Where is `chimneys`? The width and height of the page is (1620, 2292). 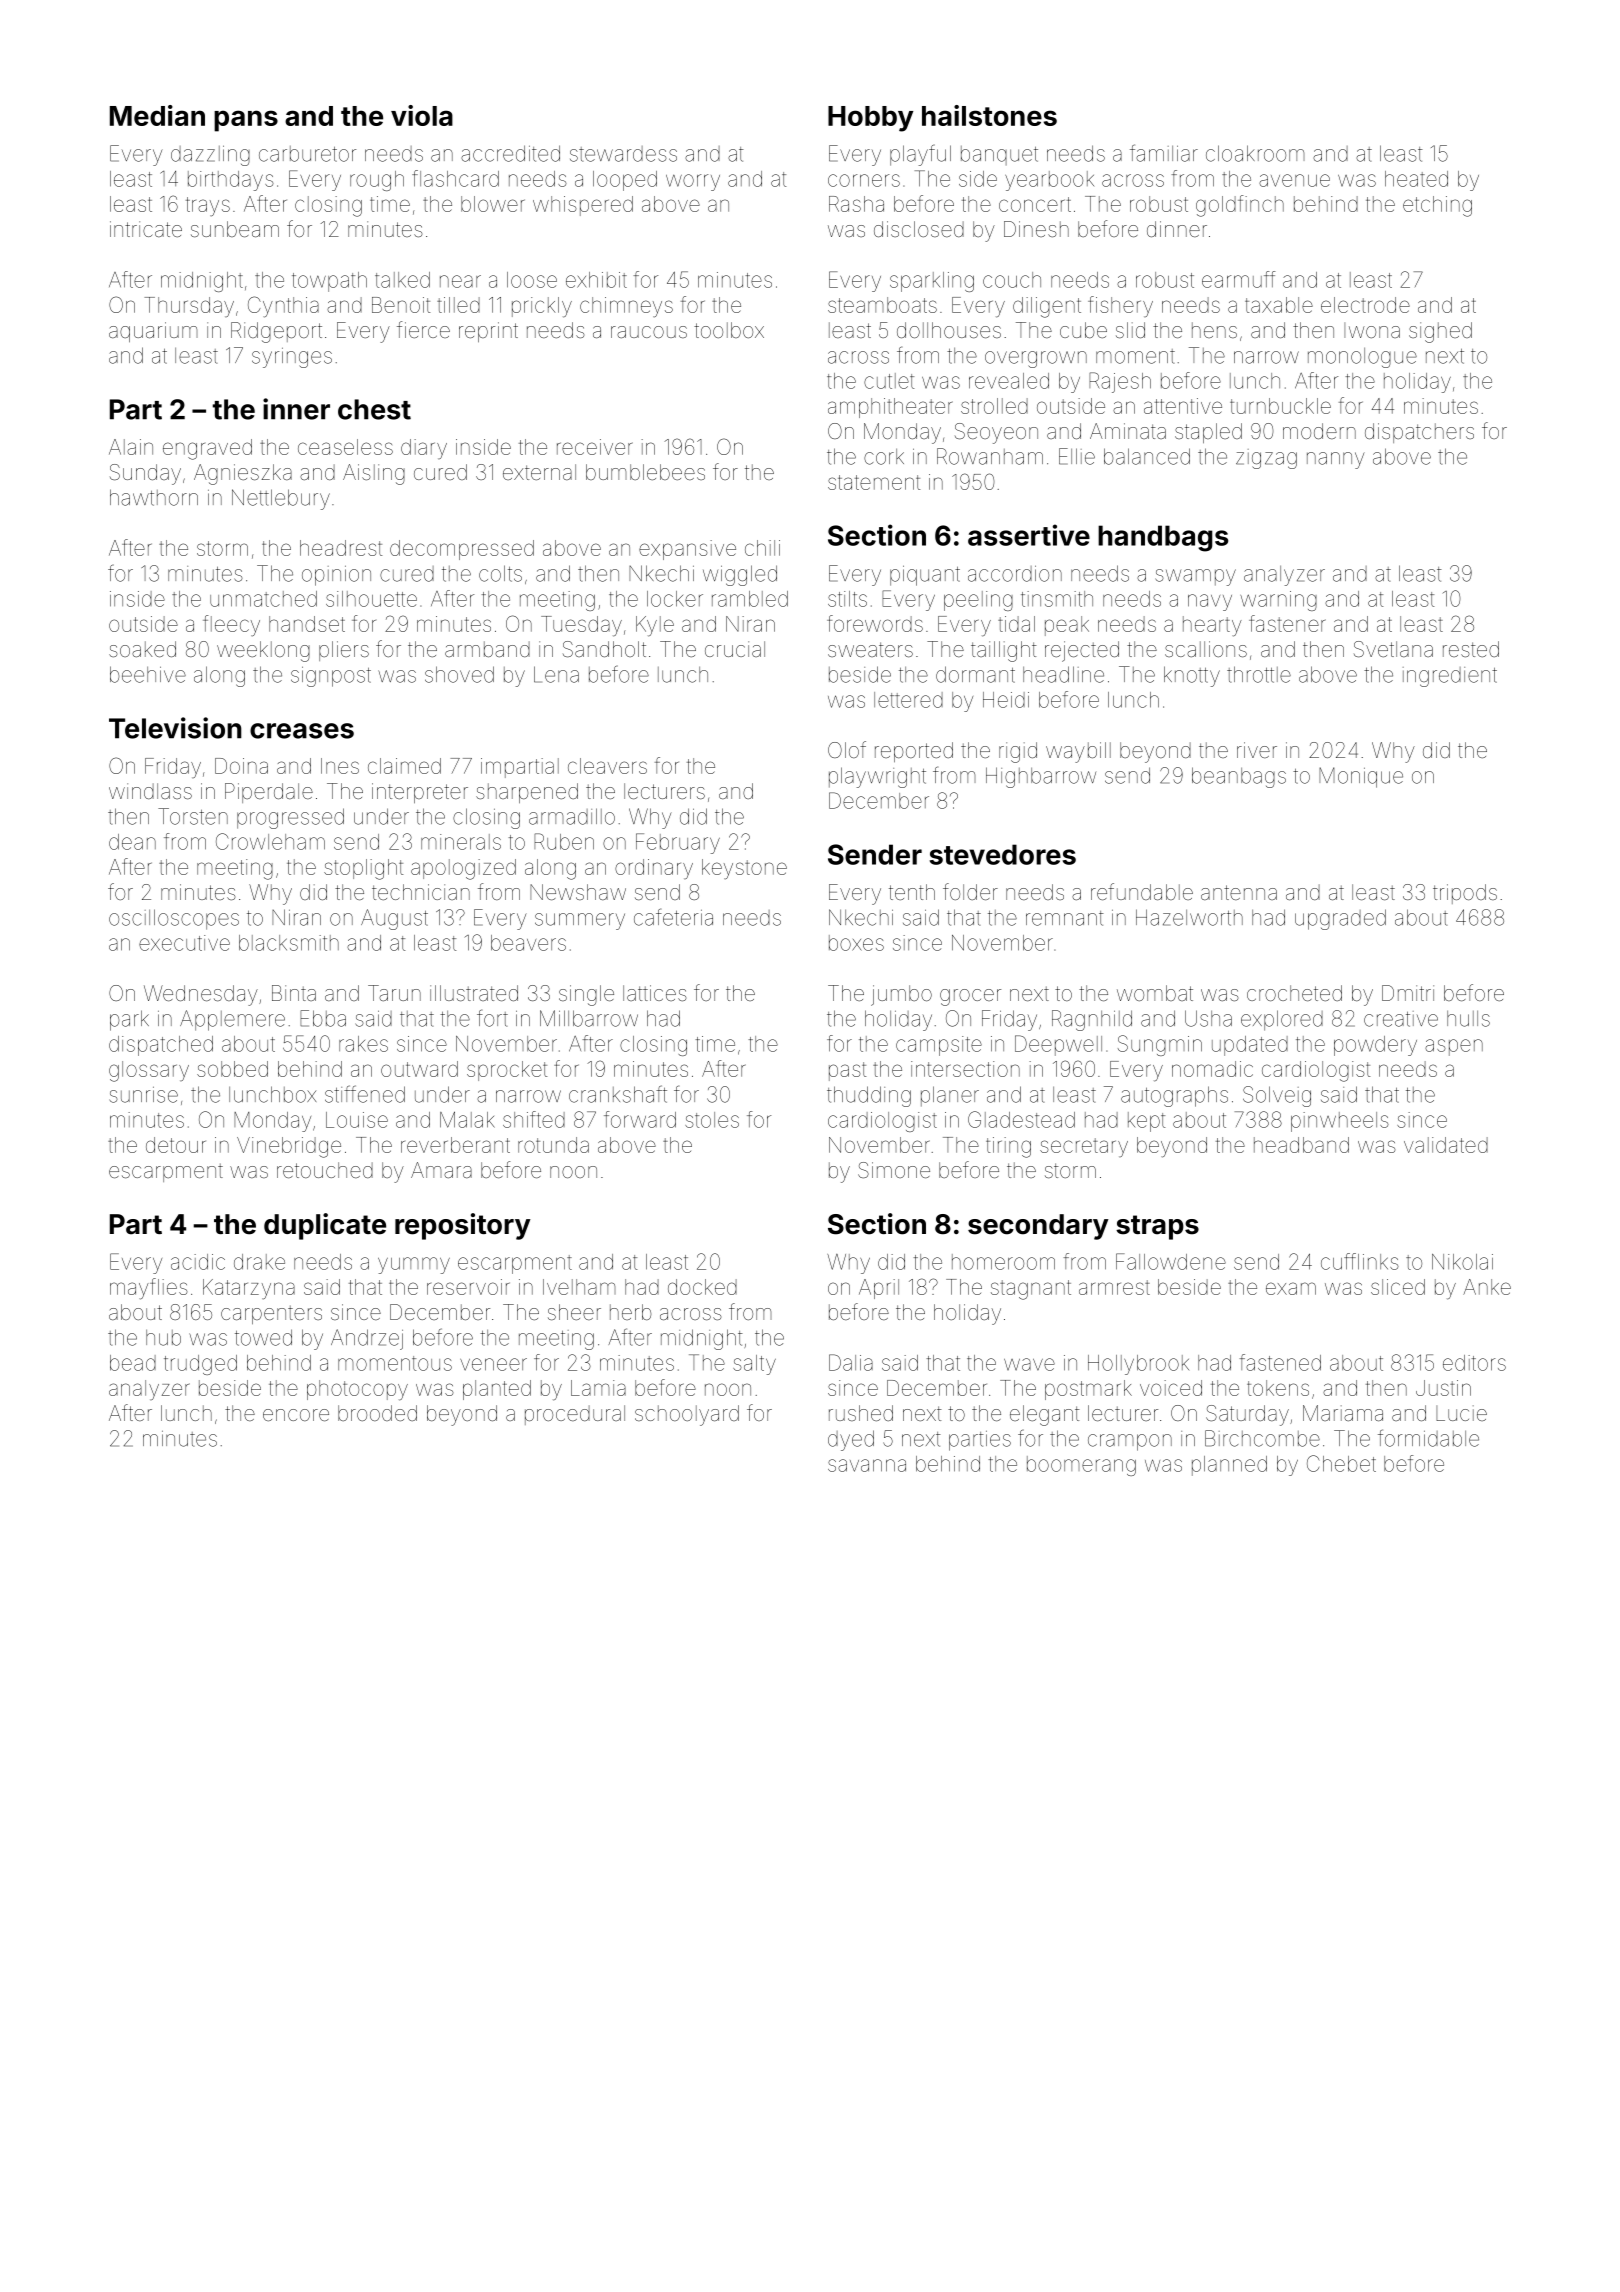
chimneys is located at coordinates (626, 307).
